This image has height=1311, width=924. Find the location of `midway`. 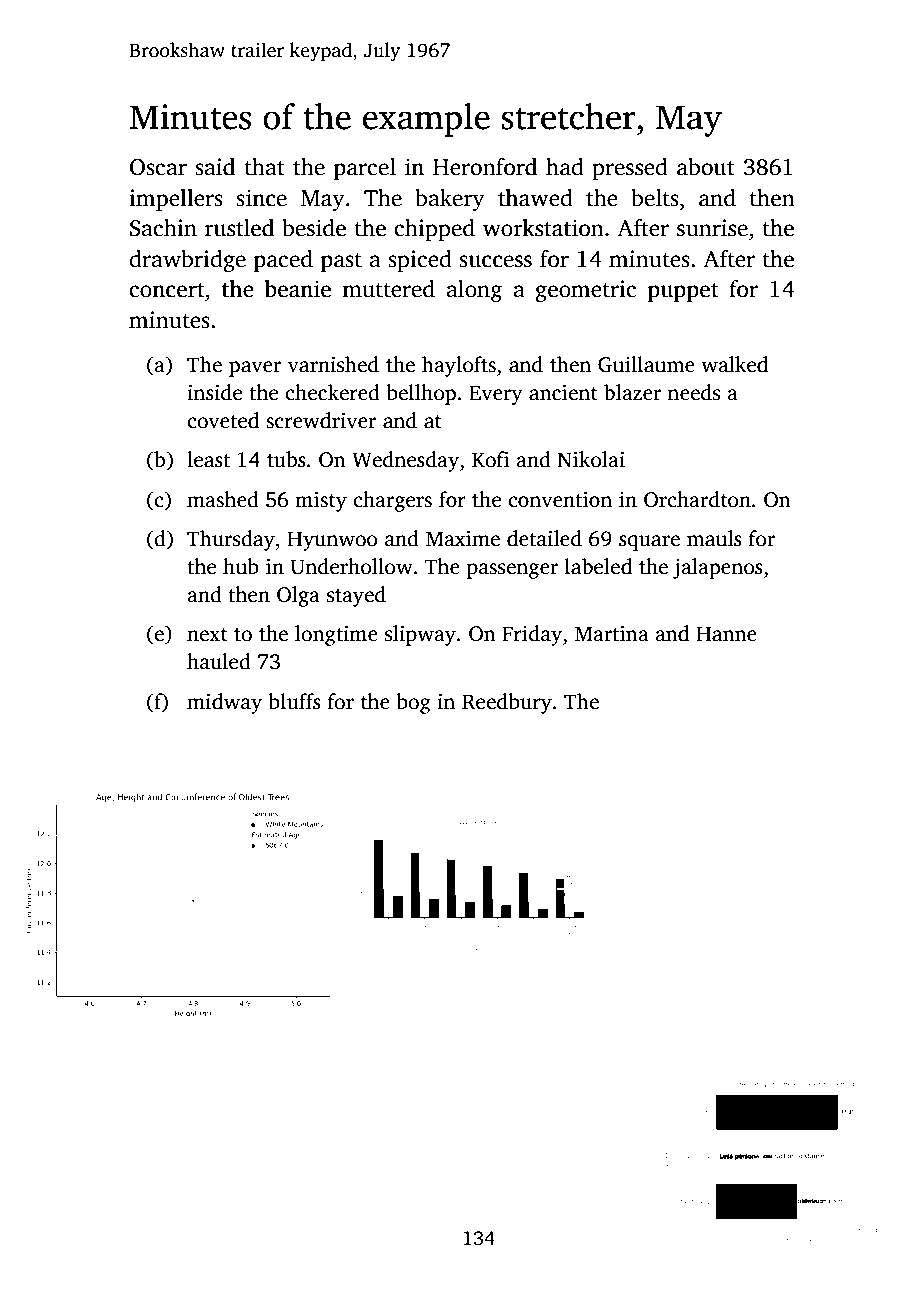

midway is located at coordinates (224, 703).
